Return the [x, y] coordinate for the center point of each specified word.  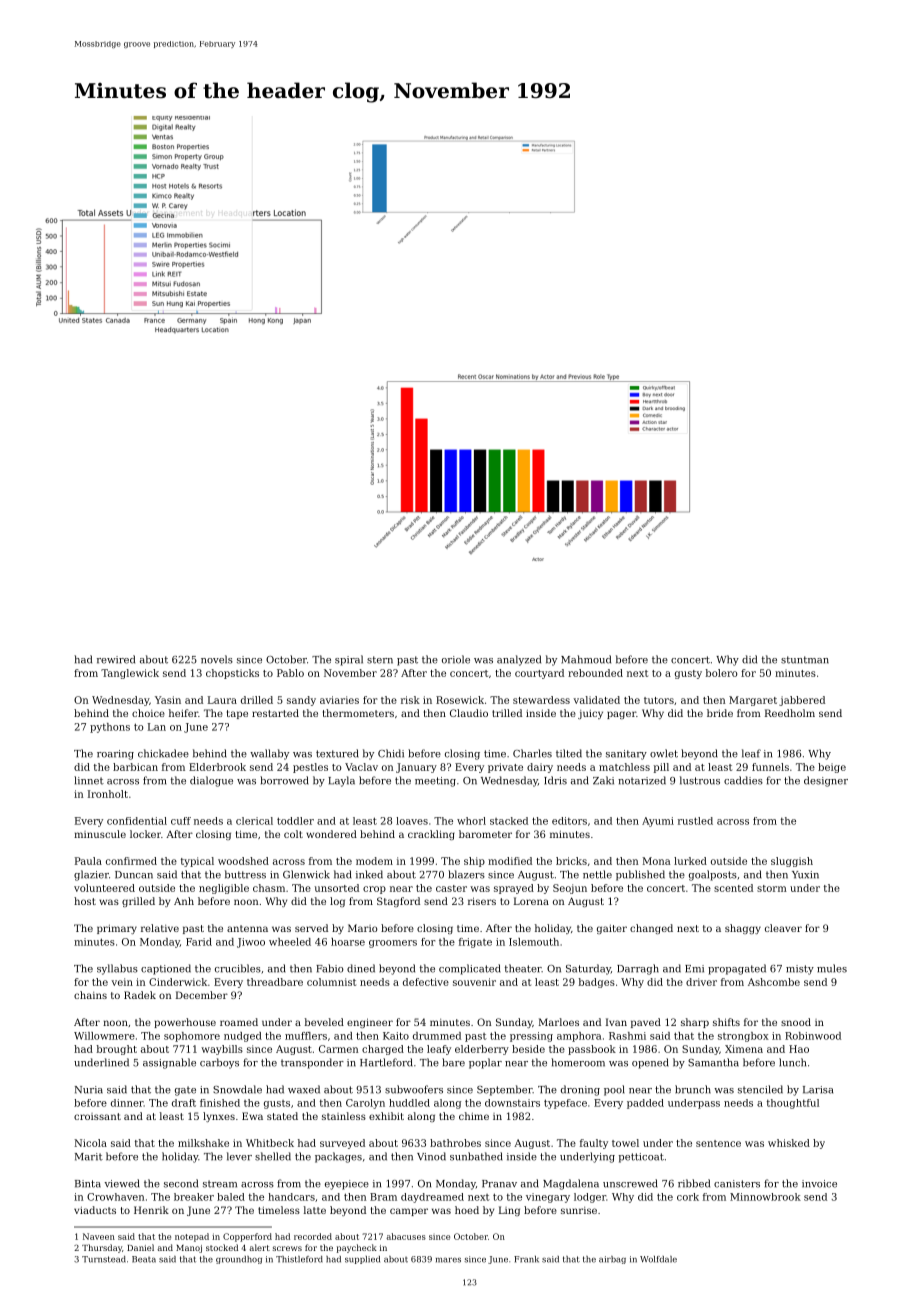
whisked [789, 1143]
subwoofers [414, 1089]
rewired [116, 659]
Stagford [398, 902]
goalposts [713, 875]
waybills [222, 1050]
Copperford [247, 1237]
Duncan [134, 875]
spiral [349, 660]
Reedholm [790, 713]
